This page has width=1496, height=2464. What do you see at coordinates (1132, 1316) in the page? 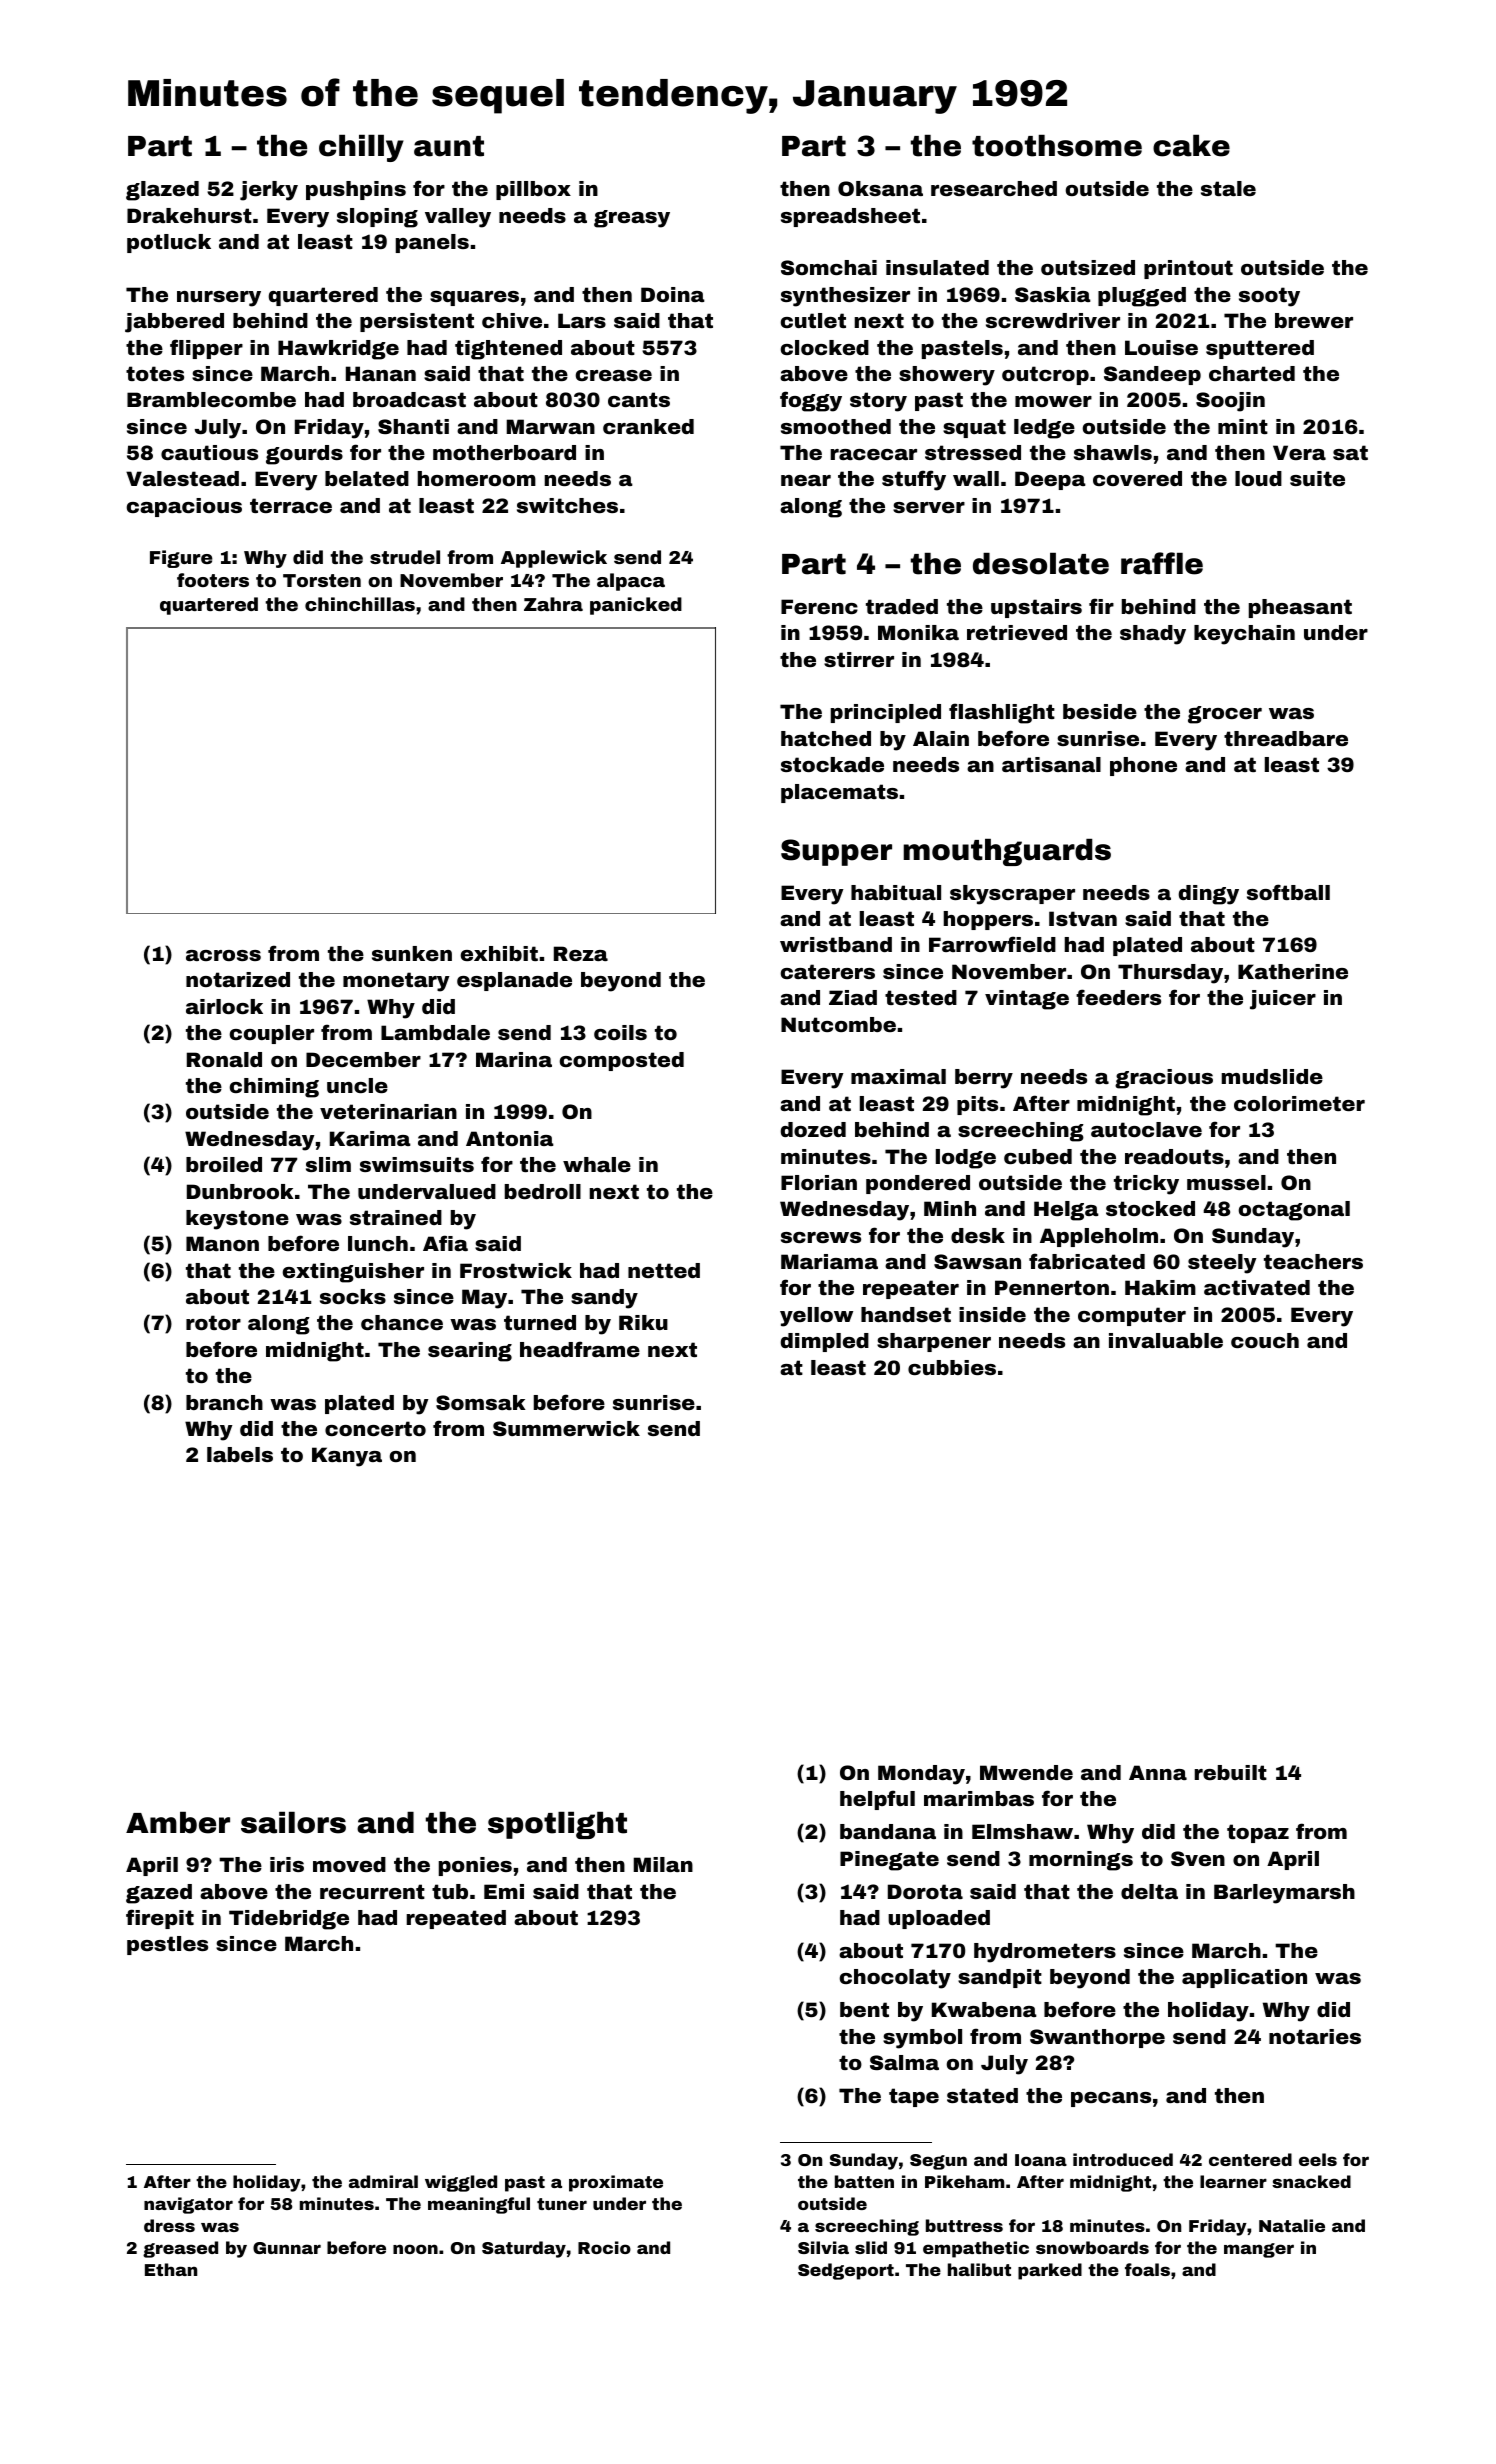
I see `computer` at bounding box center [1132, 1316].
